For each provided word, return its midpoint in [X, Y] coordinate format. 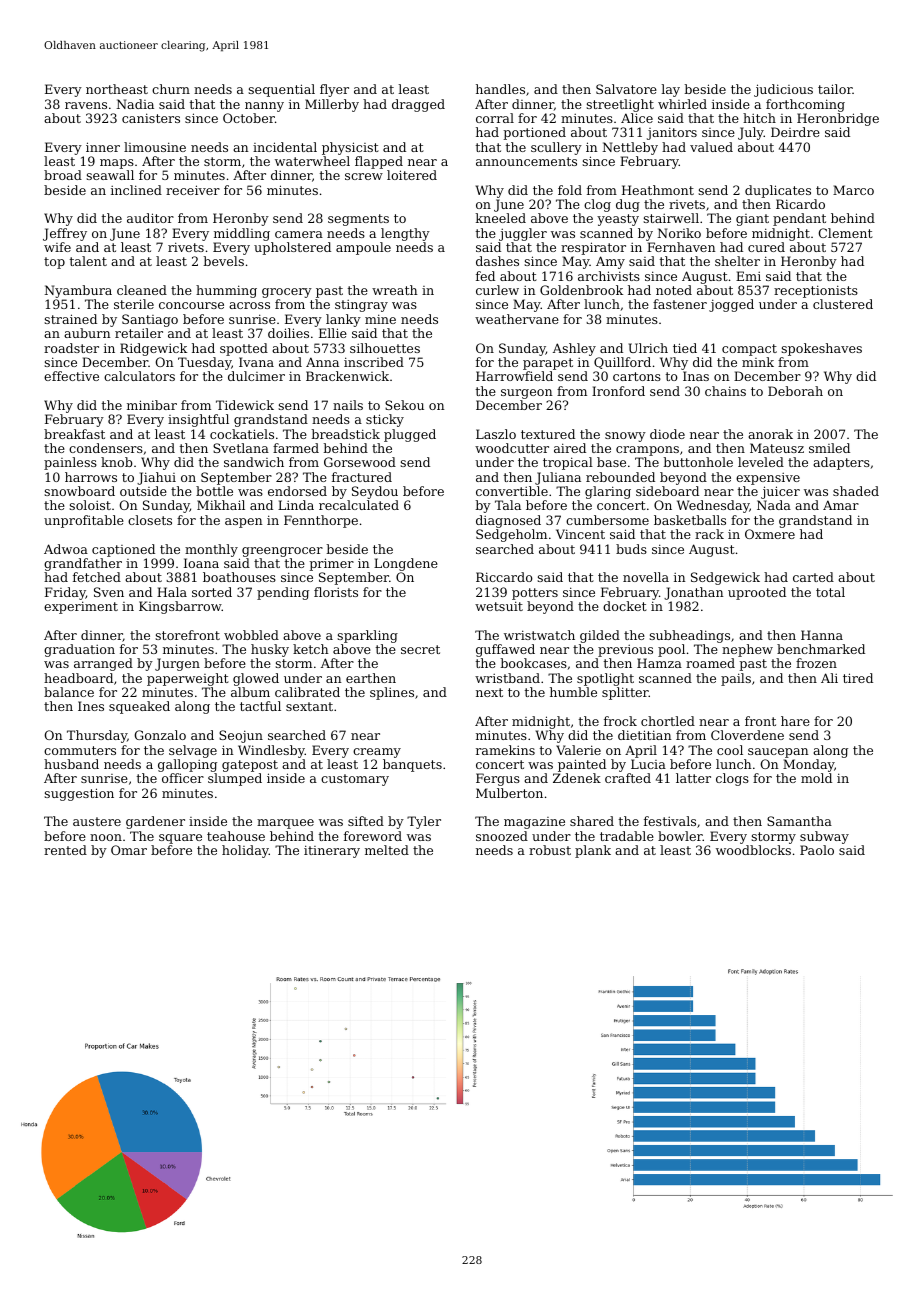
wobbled [251, 635]
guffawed [505, 650]
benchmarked [821, 649]
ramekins [505, 750]
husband [71, 764]
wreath [395, 290]
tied [685, 348]
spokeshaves [821, 349]
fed [485, 276]
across [249, 305]
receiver [193, 190]
